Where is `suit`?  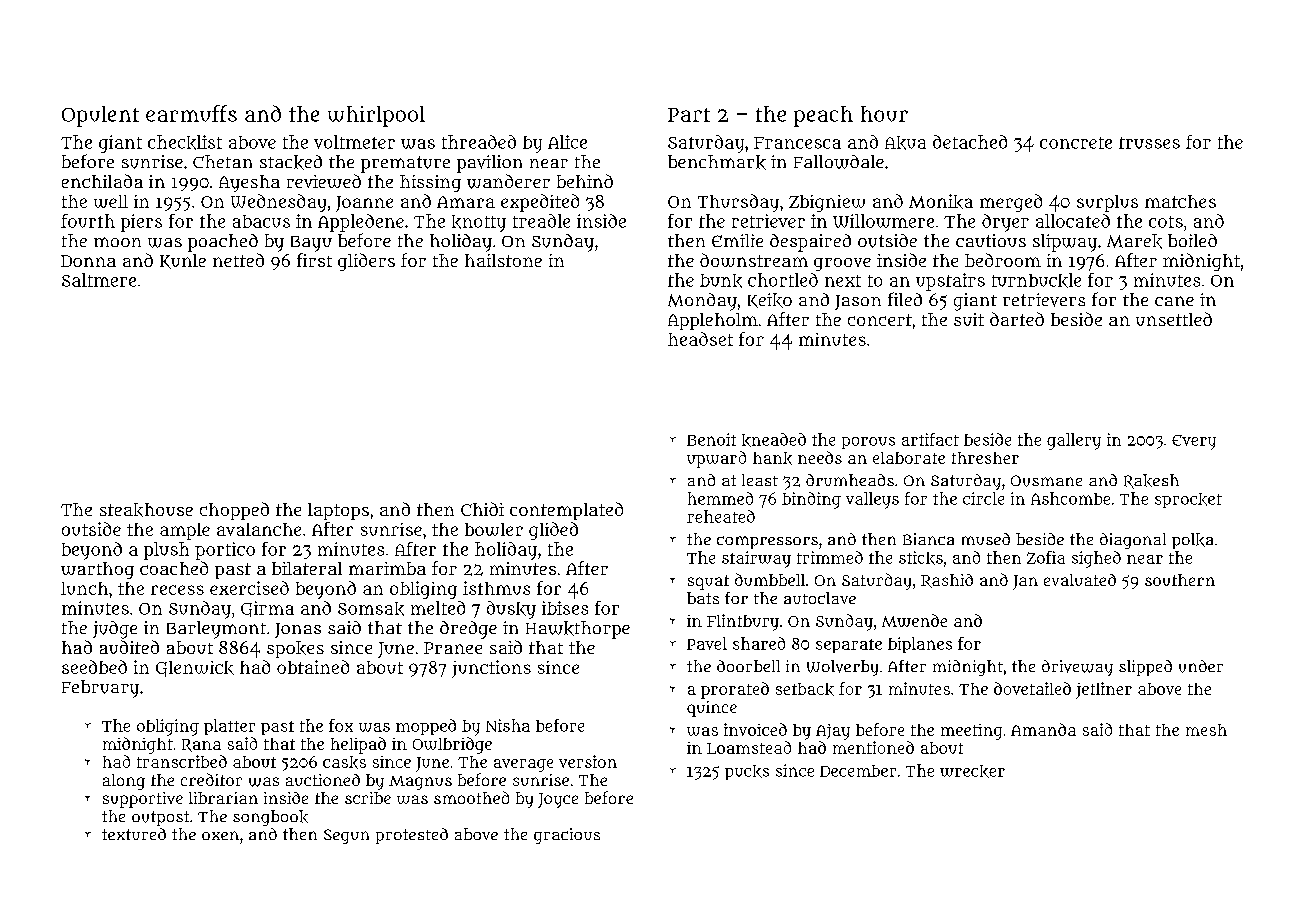 suit is located at coordinates (969, 319).
